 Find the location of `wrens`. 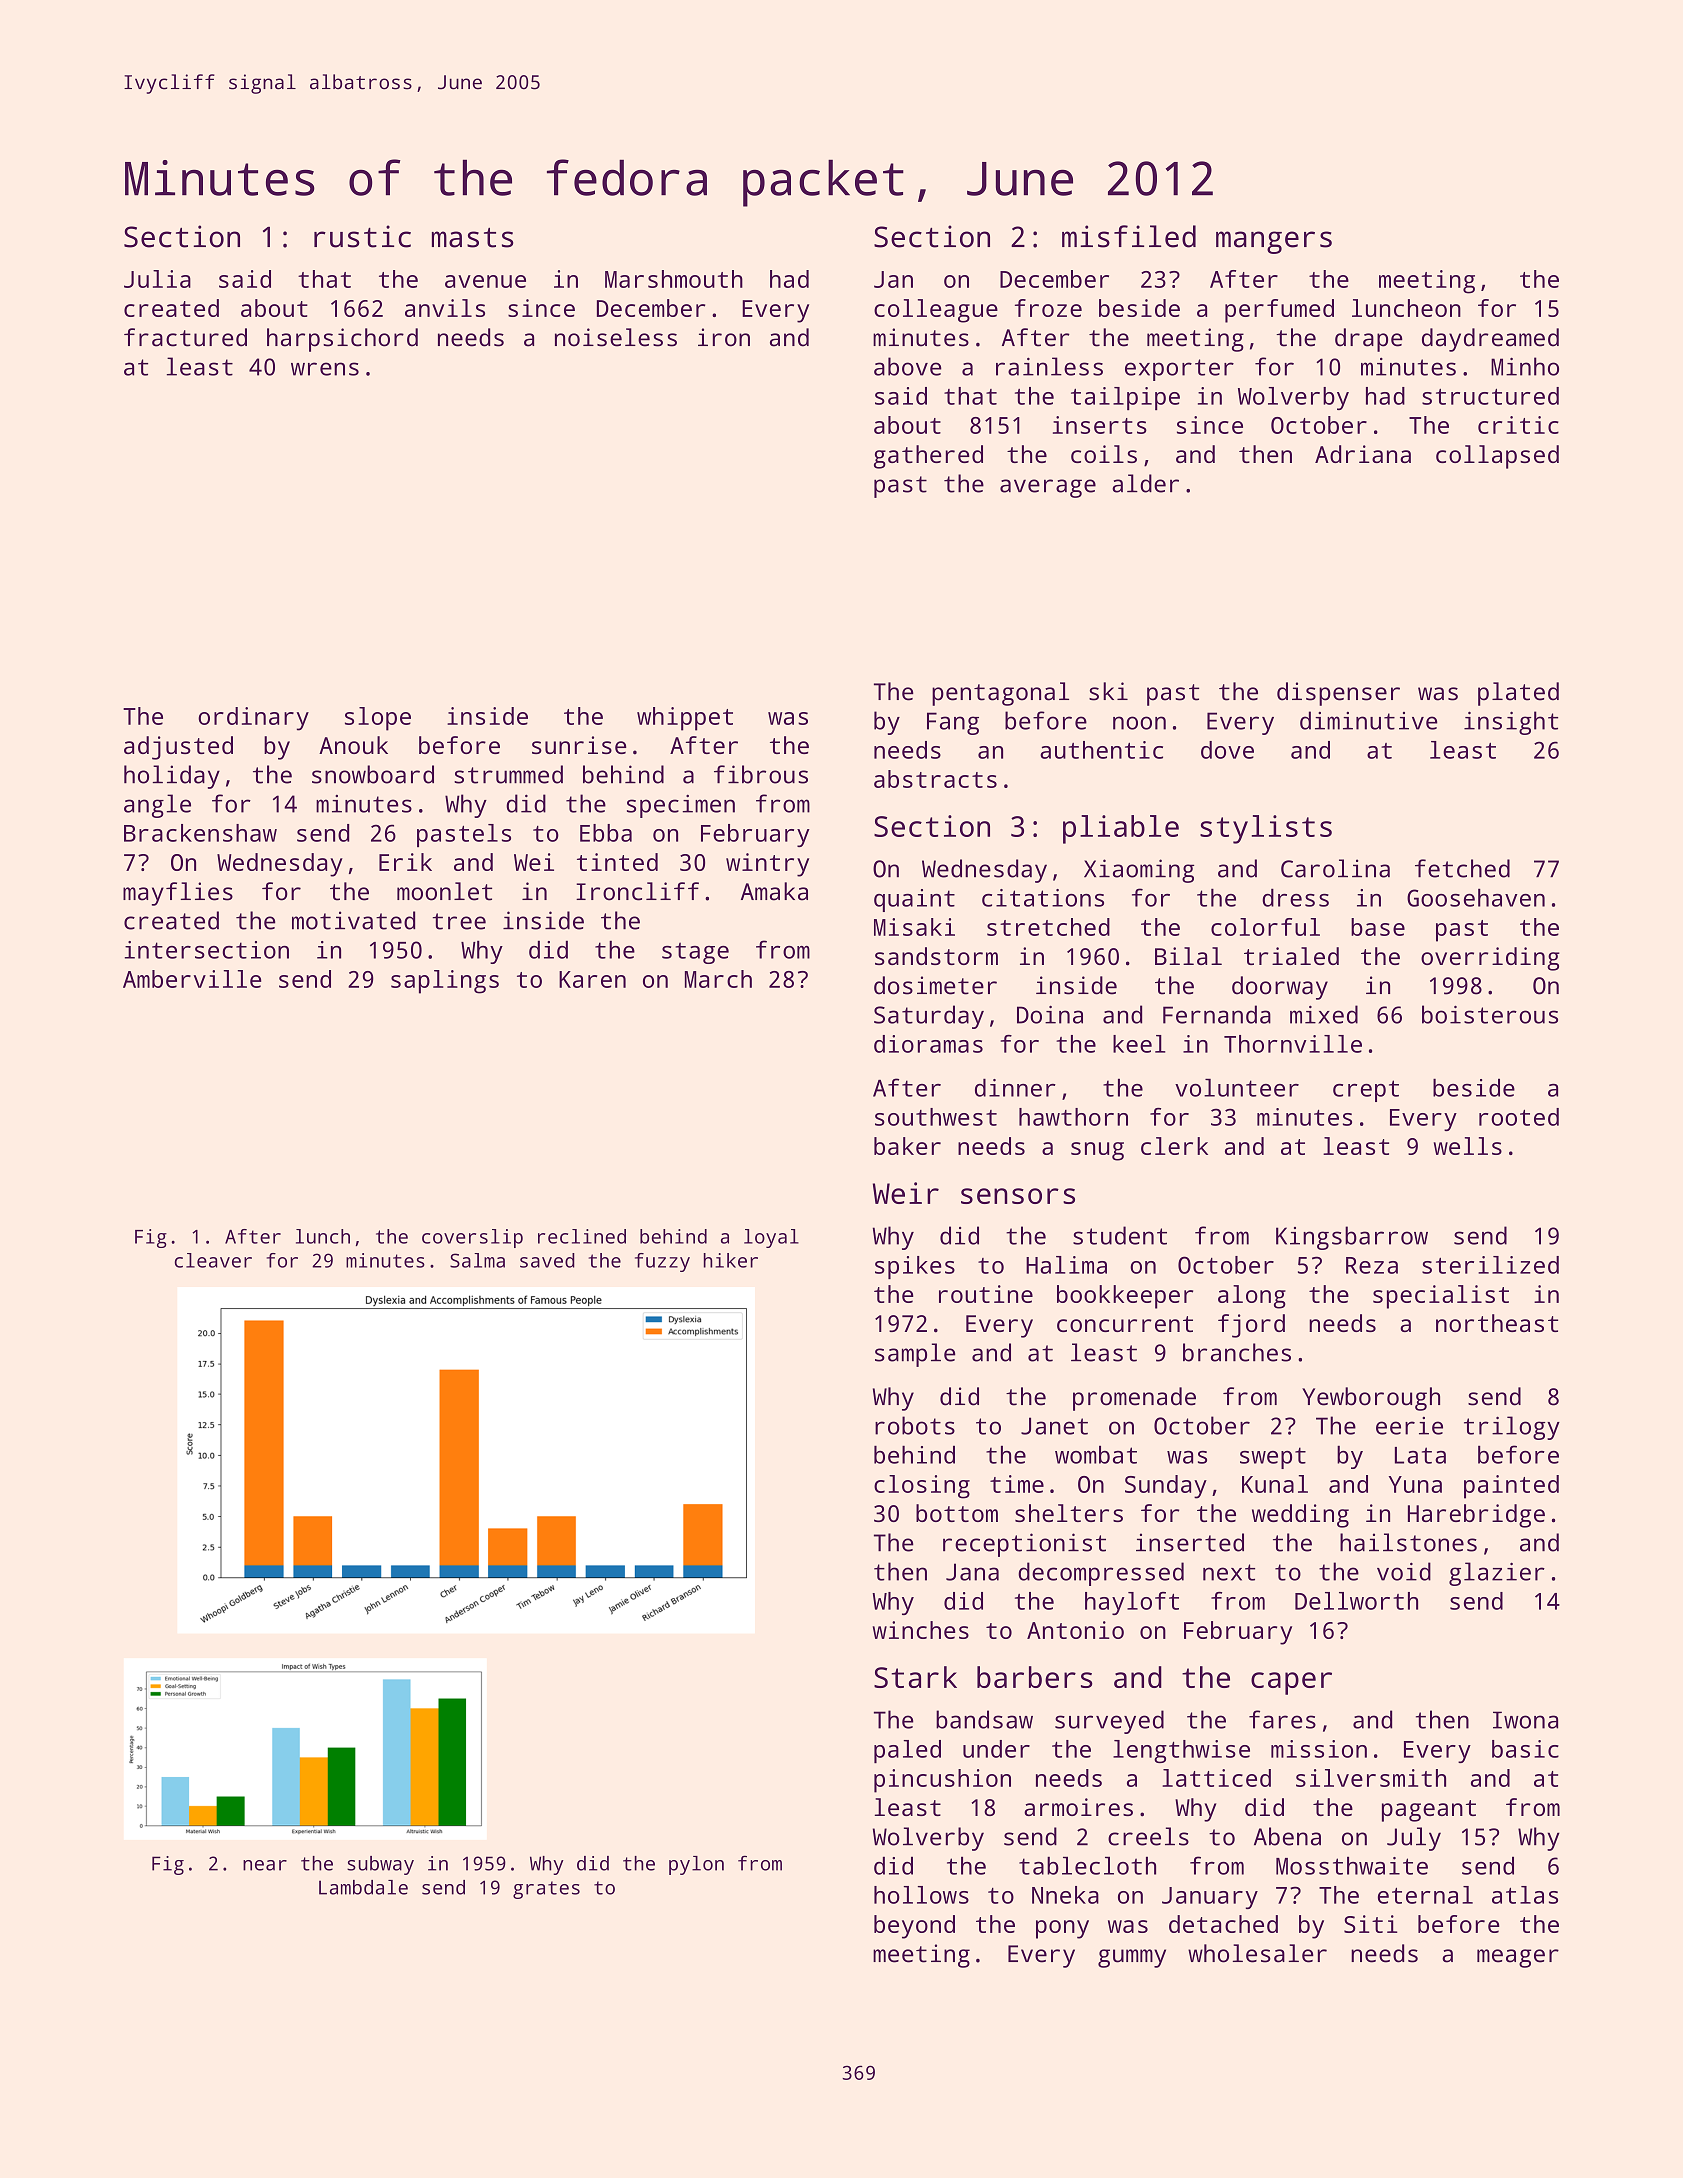

wrens is located at coordinates (325, 369).
